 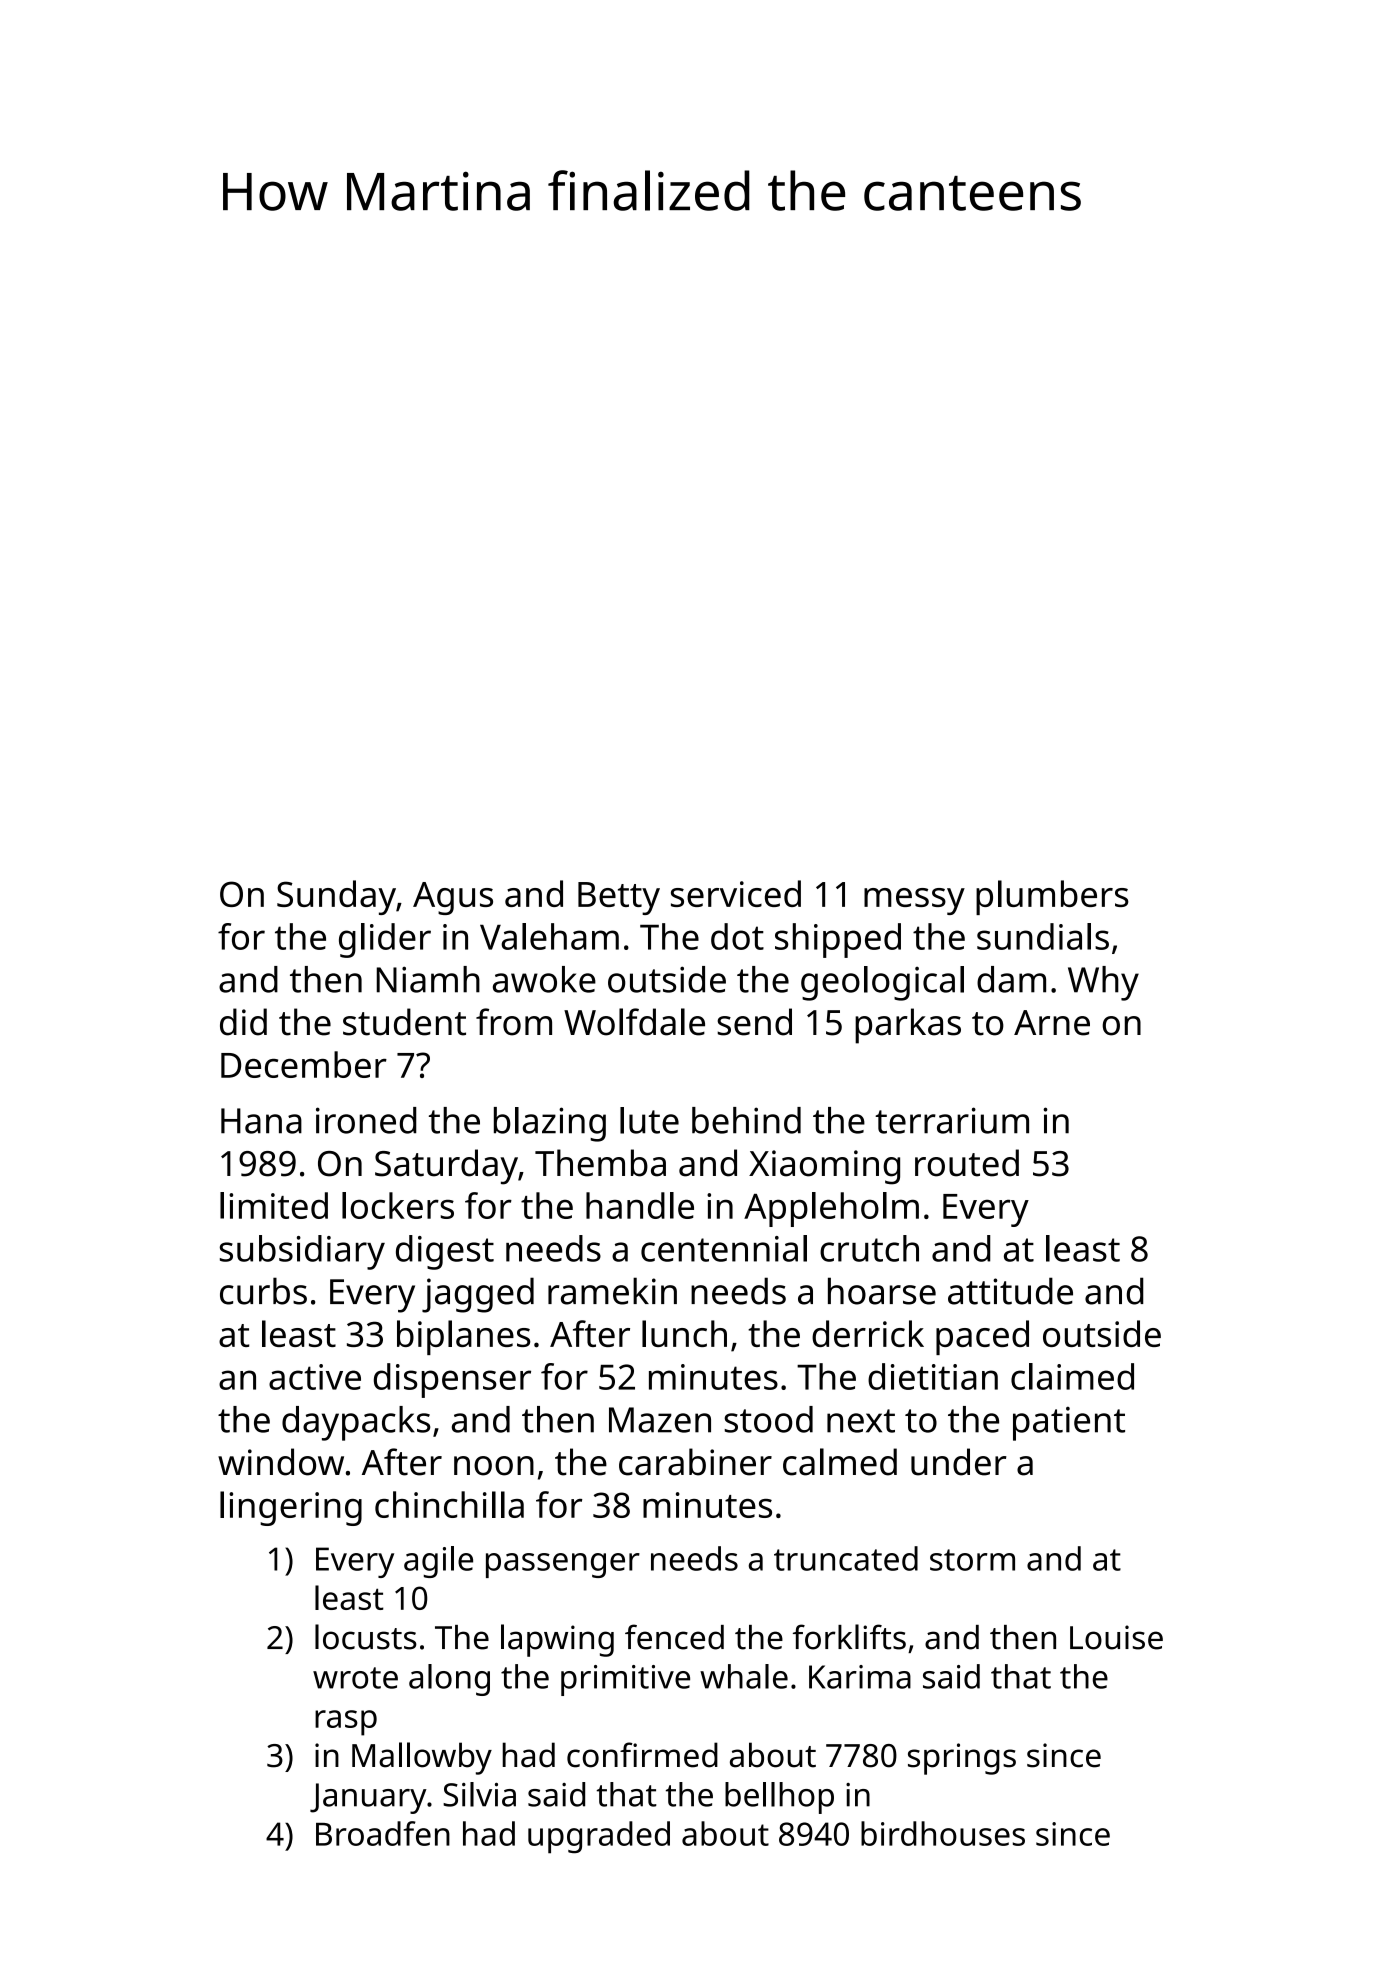 What do you see at coordinates (281, 1462) in the document?
I see `window` at bounding box center [281, 1462].
